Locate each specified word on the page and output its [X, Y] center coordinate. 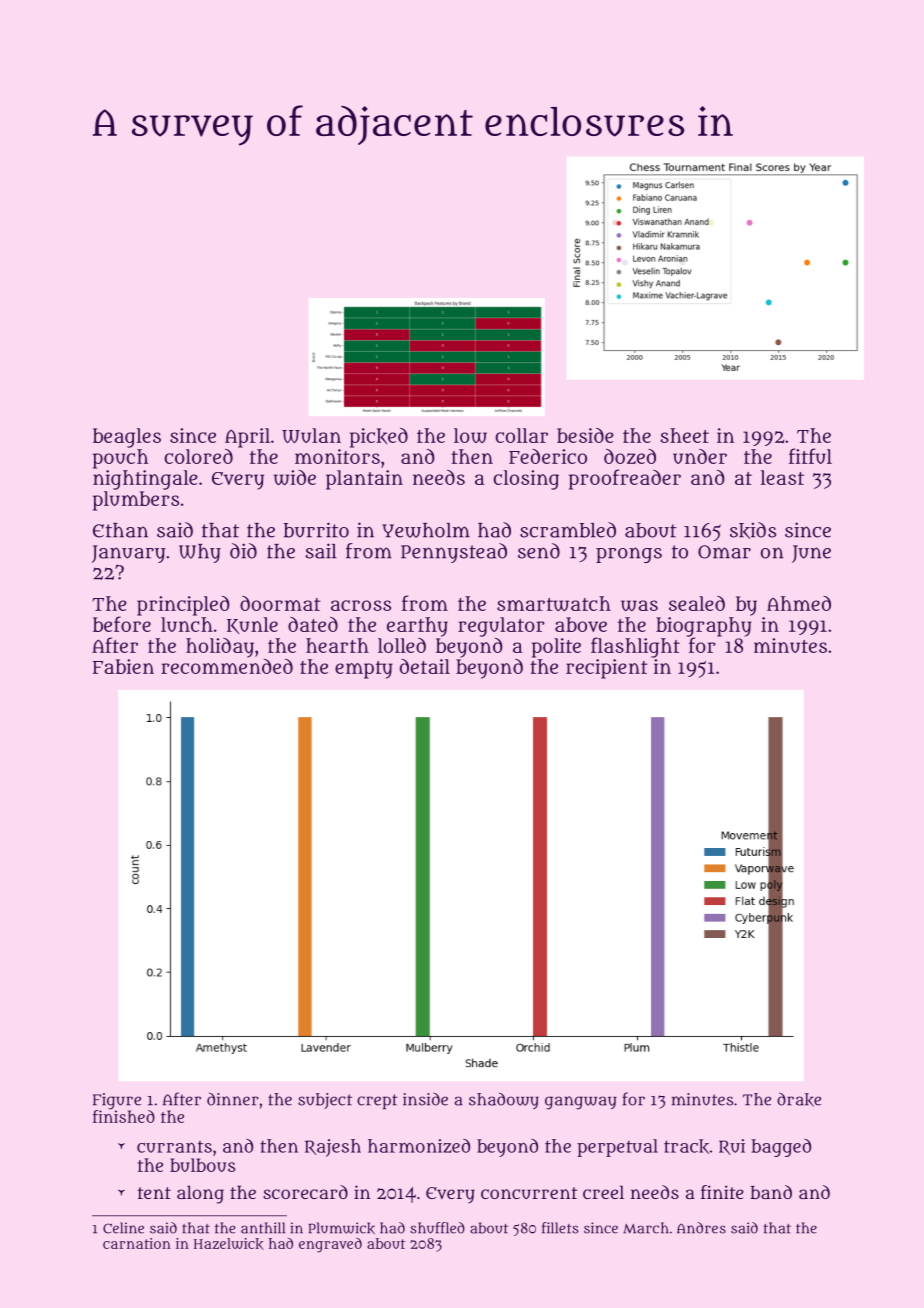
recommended [227, 666]
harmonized [419, 1146]
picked [379, 438]
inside [425, 1099]
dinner [233, 1099]
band [771, 1192]
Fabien [123, 666]
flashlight [635, 647]
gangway [581, 1103]
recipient [607, 669]
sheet [684, 435]
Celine [123, 1228]
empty [364, 670]
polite [556, 648]
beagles [127, 438]
